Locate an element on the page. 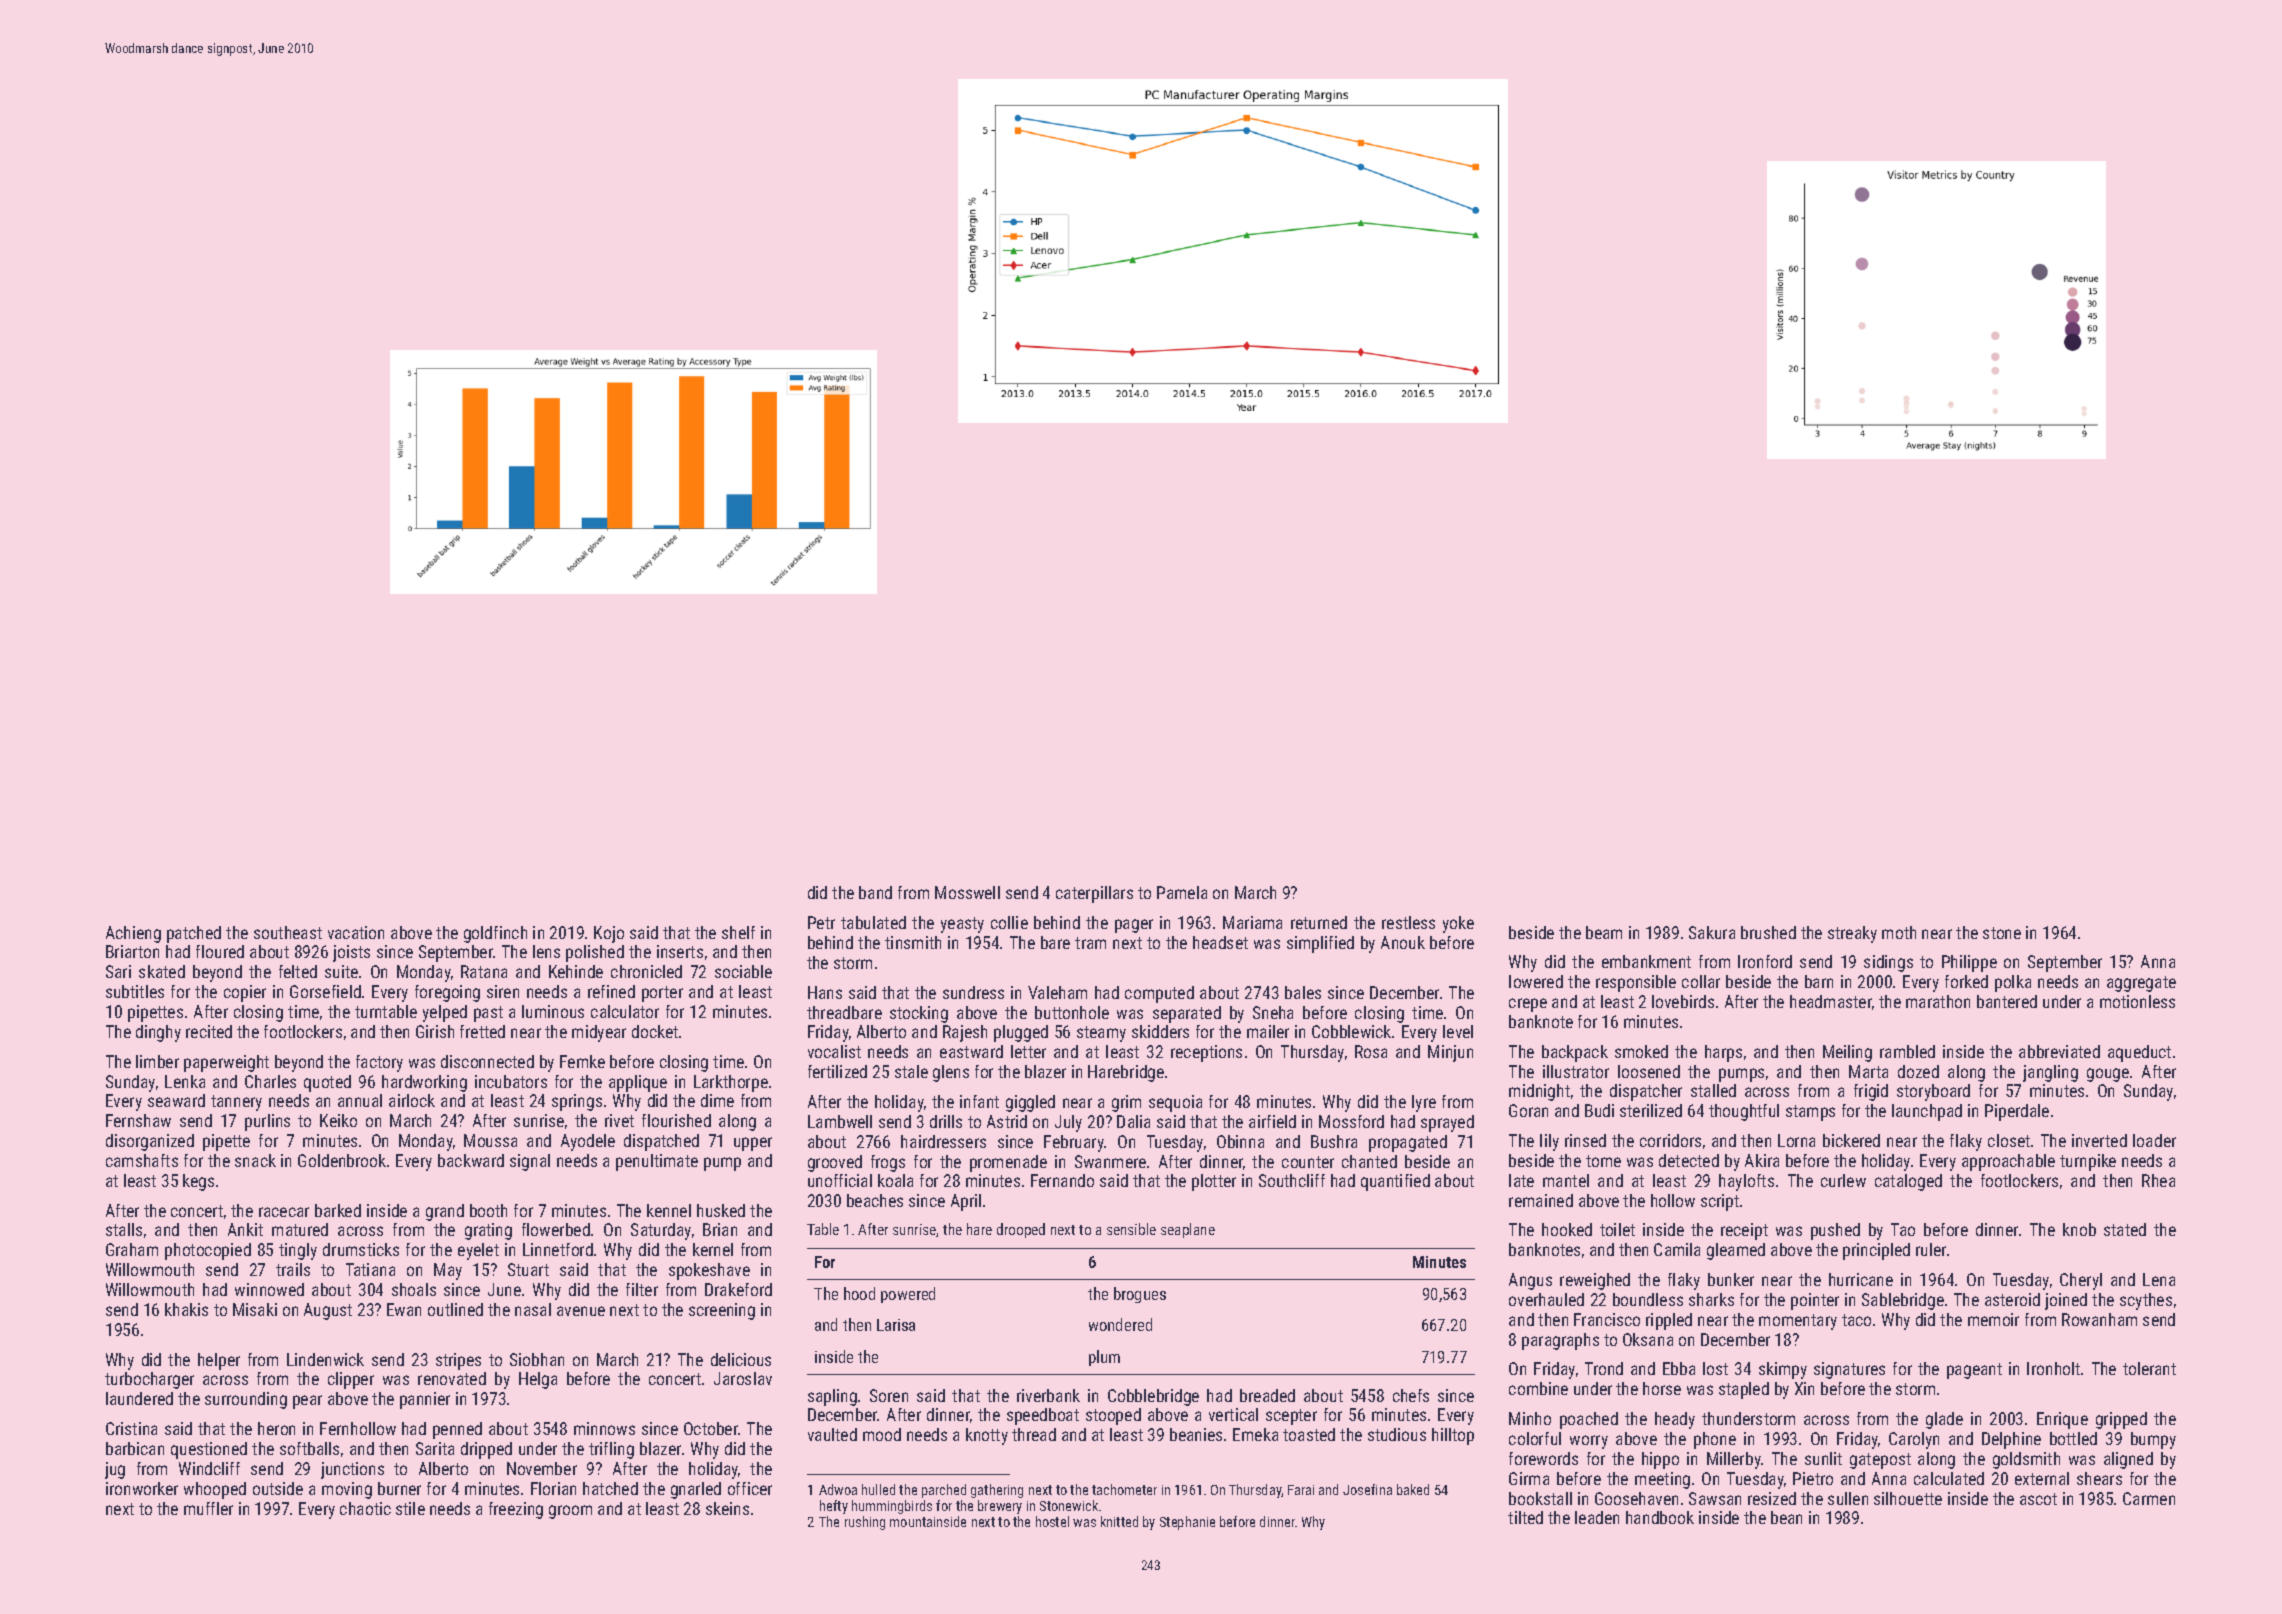 The width and height of the image is (2282, 1614). tinsmith is located at coordinates (913, 942).
